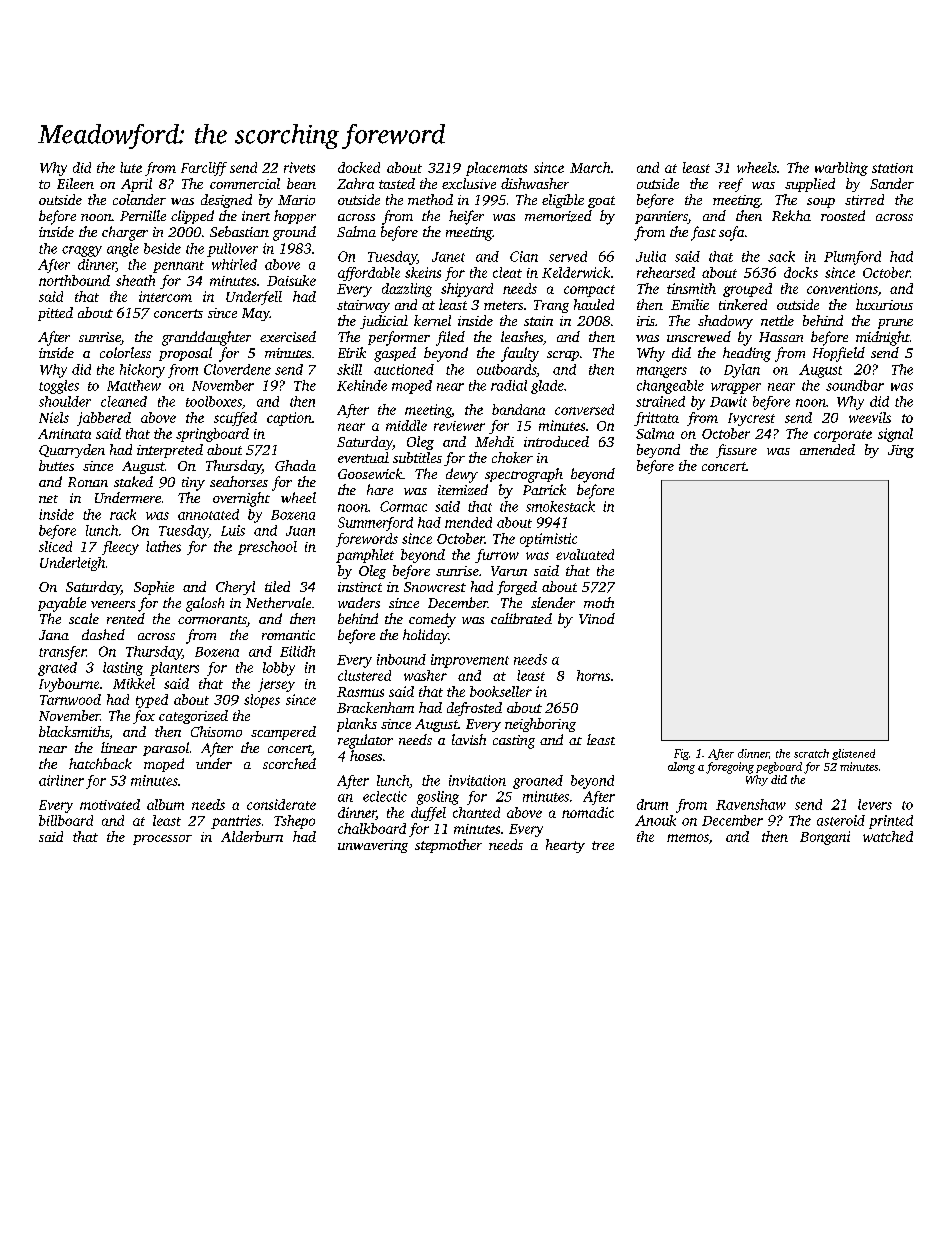 The height and width of the screenshot is (1233, 952). What do you see at coordinates (299, 167) in the screenshot?
I see `rivets` at bounding box center [299, 167].
